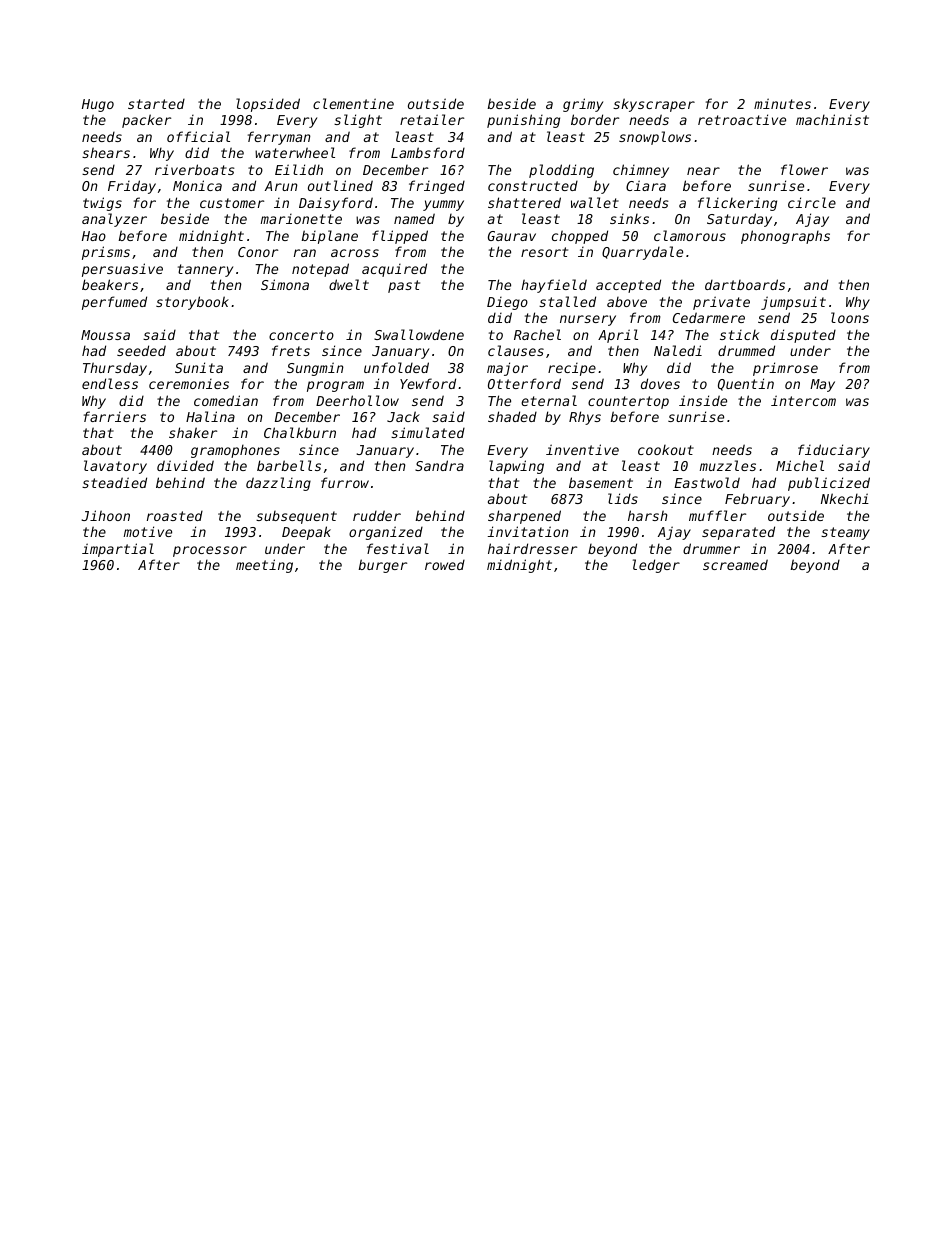 The height and width of the image is (1233, 952). I want to click on jumpsuit, so click(793, 303).
